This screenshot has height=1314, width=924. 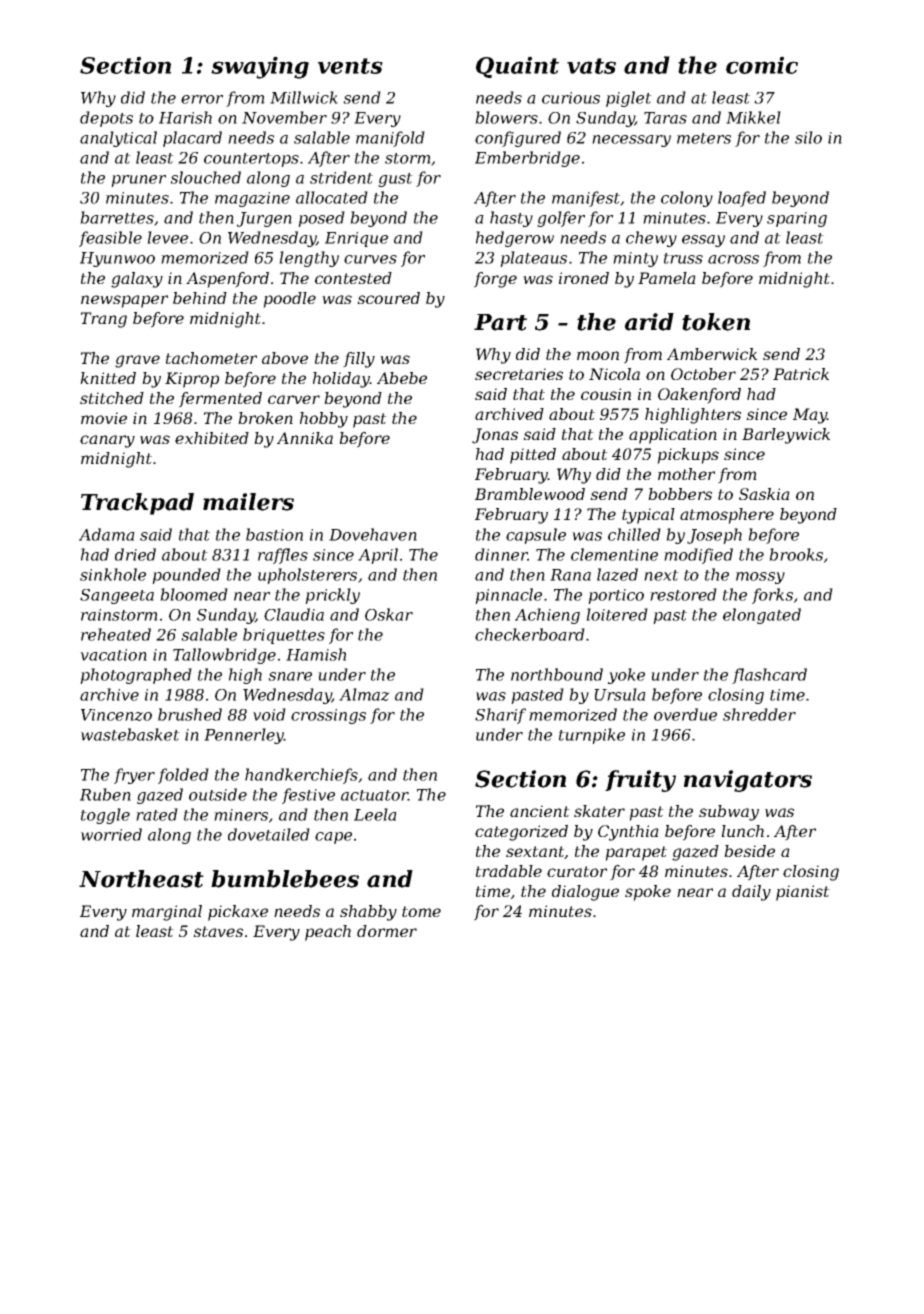 What do you see at coordinates (192, 139) in the screenshot?
I see `placard` at bounding box center [192, 139].
